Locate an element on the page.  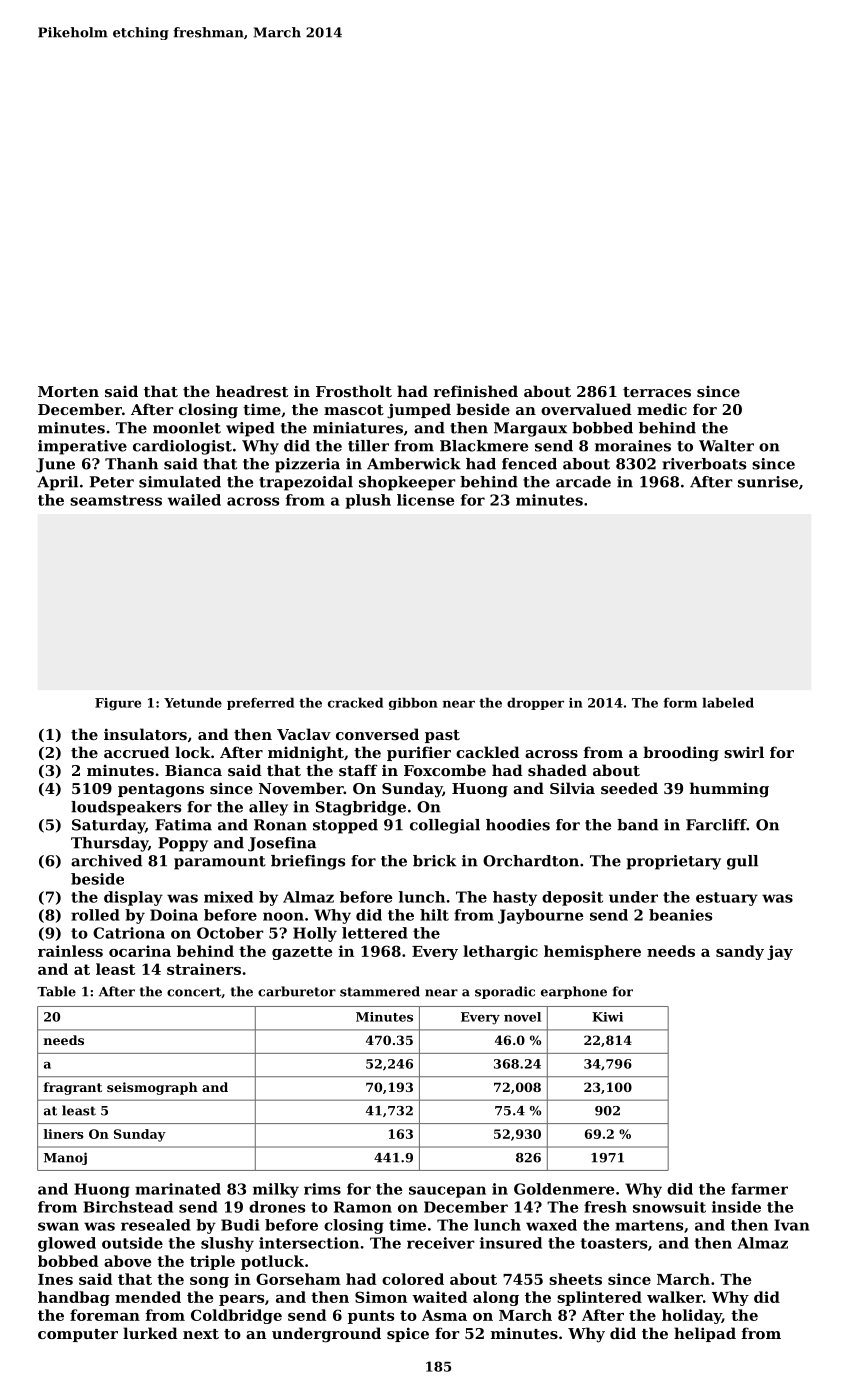
refinished is located at coordinates (476, 391).
